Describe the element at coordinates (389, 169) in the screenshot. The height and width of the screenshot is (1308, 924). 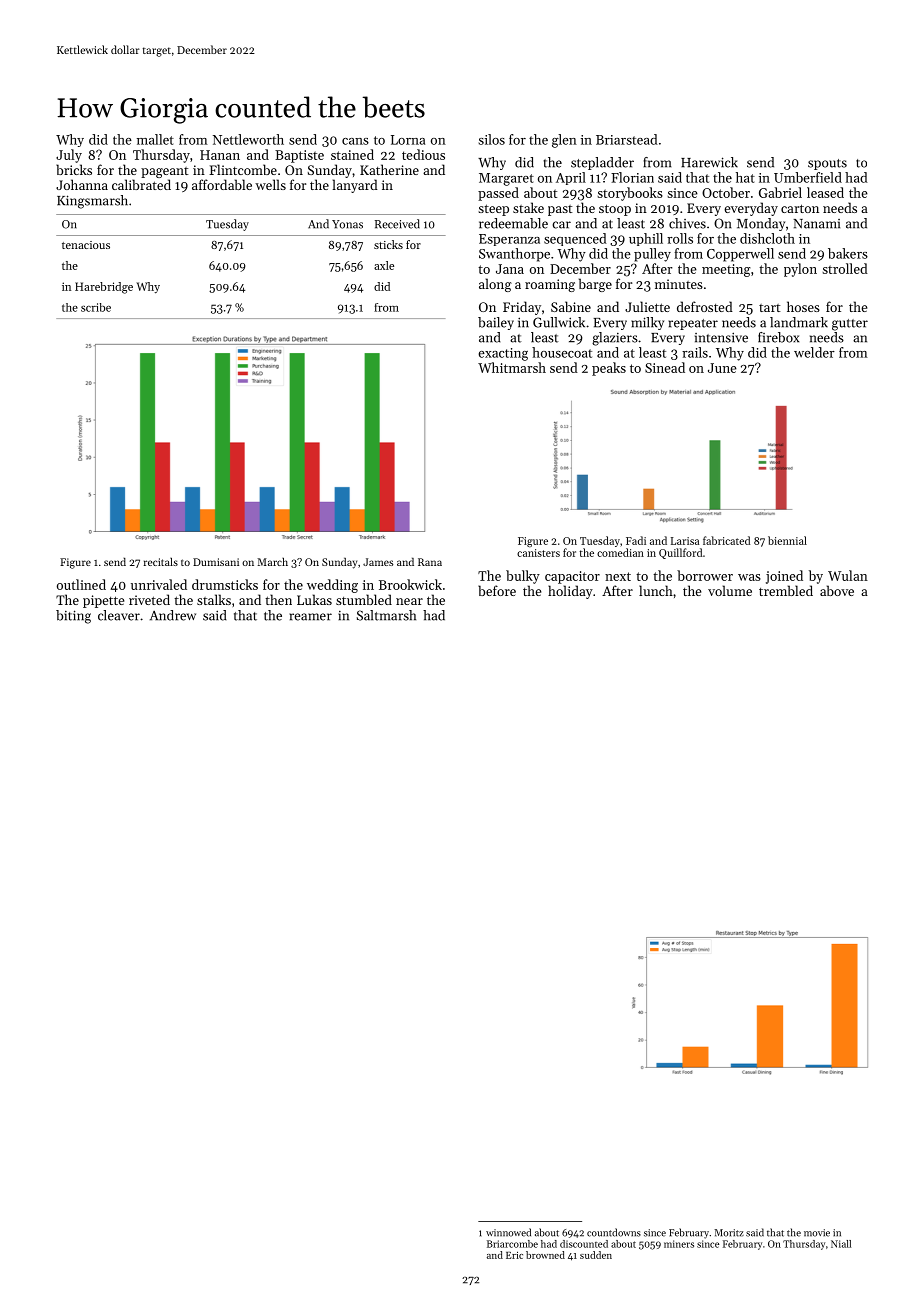
I see `Katherine` at that location.
